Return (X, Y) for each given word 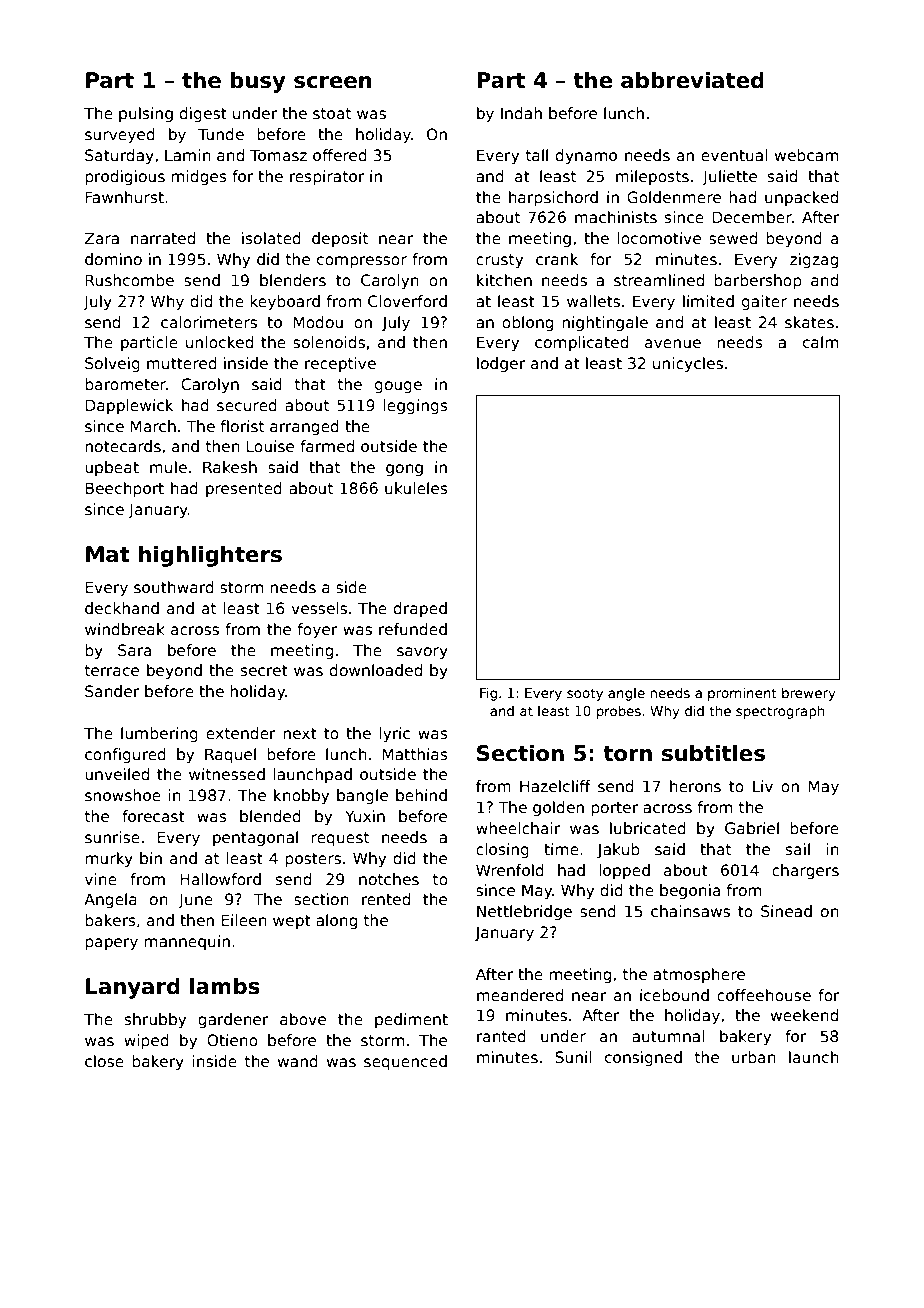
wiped (146, 1041)
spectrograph (780, 712)
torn (627, 754)
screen (332, 82)
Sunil (573, 1057)
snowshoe (123, 795)
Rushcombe (130, 280)
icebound (674, 995)
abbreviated (692, 80)
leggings (415, 406)
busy (258, 82)
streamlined (659, 280)
